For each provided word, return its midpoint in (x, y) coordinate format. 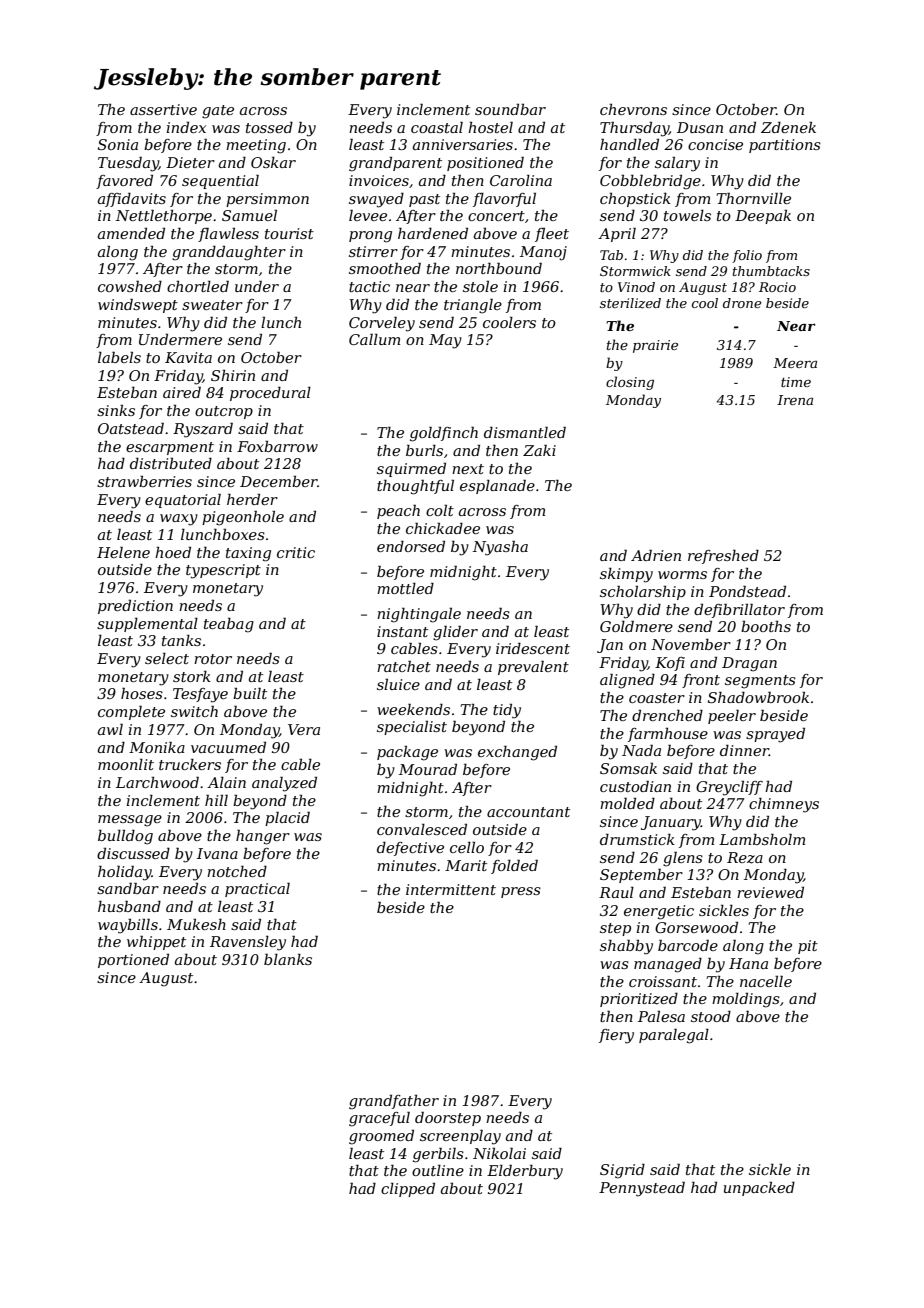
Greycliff (729, 788)
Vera (304, 729)
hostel (490, 127)
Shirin (233, 375)
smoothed (385, 268)
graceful (379, 1119)
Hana (748, 963)
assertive (163, 109)
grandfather (394, 1102)
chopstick (635, 200)
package (407, 753)
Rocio (777, 287)
